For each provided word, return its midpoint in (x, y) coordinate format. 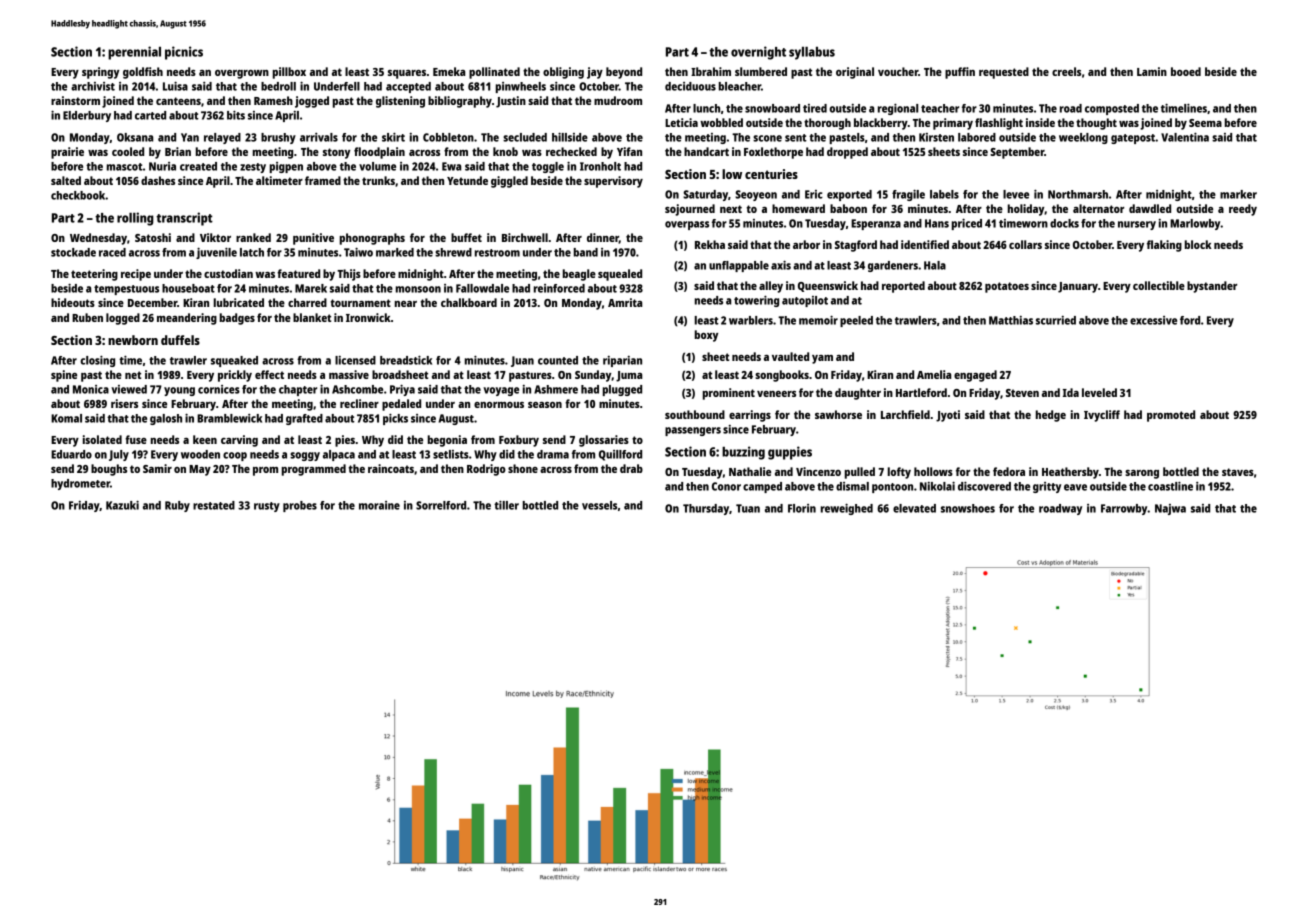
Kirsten (936, 137)
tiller (506, 505)
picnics (184, 53)
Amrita (625, 302)
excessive (1153, 320)
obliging (563, 73)
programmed (314, 470)
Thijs (349, 275)
